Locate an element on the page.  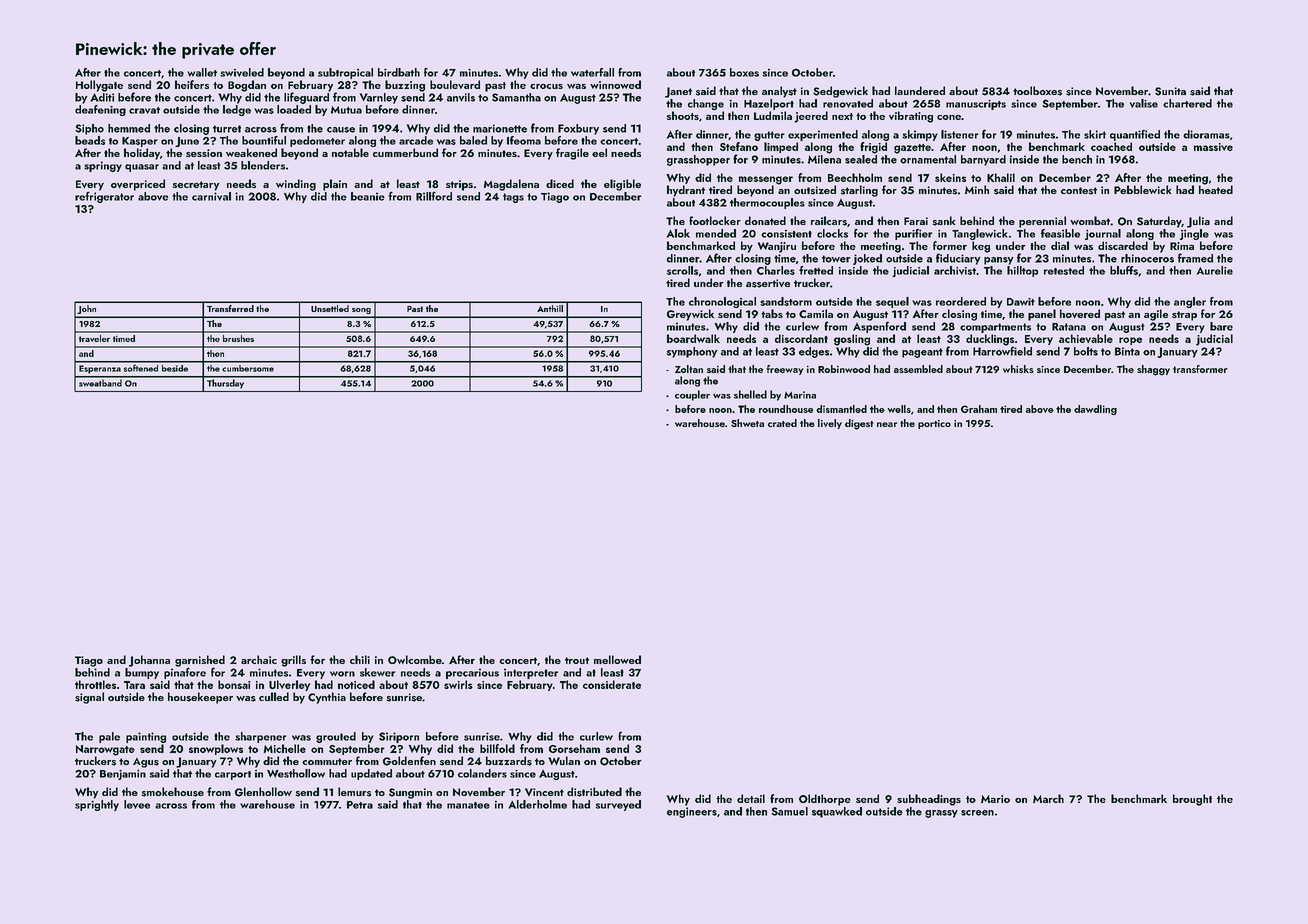
reordered is located at coordinates (961, 301).
